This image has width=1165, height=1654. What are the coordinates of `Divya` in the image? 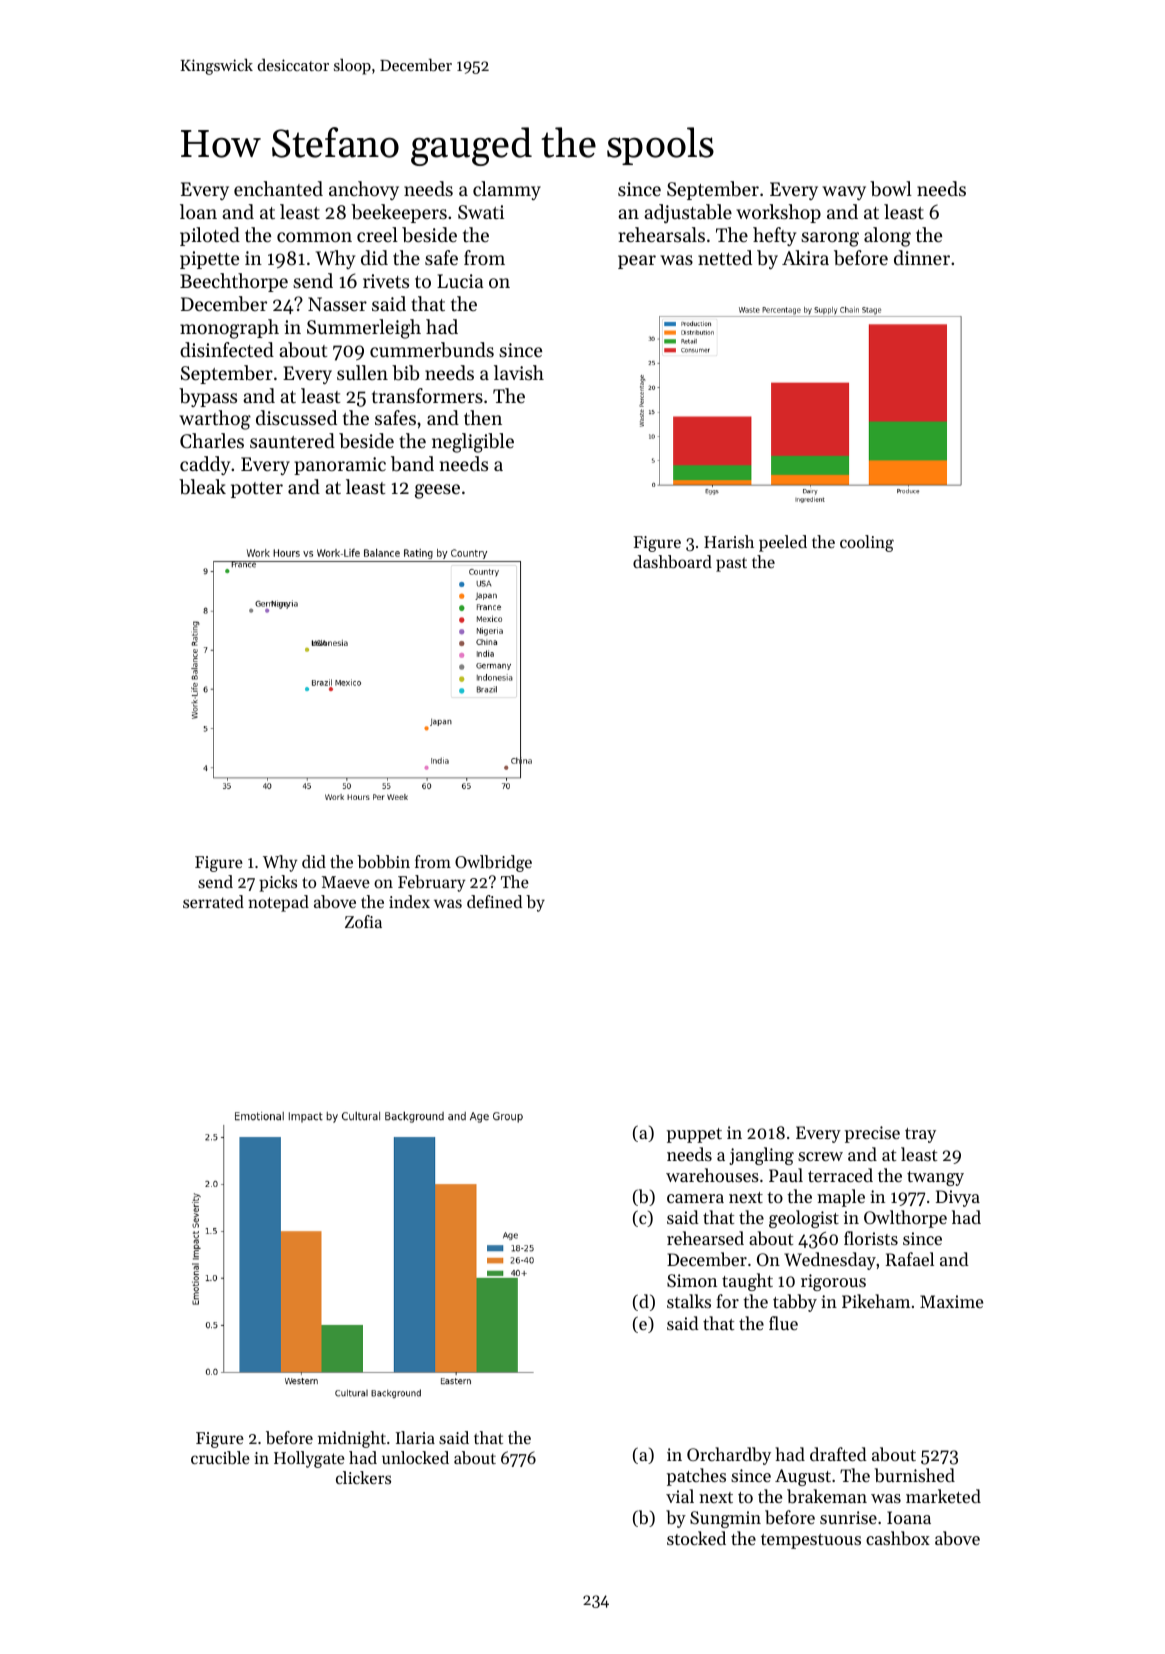 It's located at (958, 1198).
